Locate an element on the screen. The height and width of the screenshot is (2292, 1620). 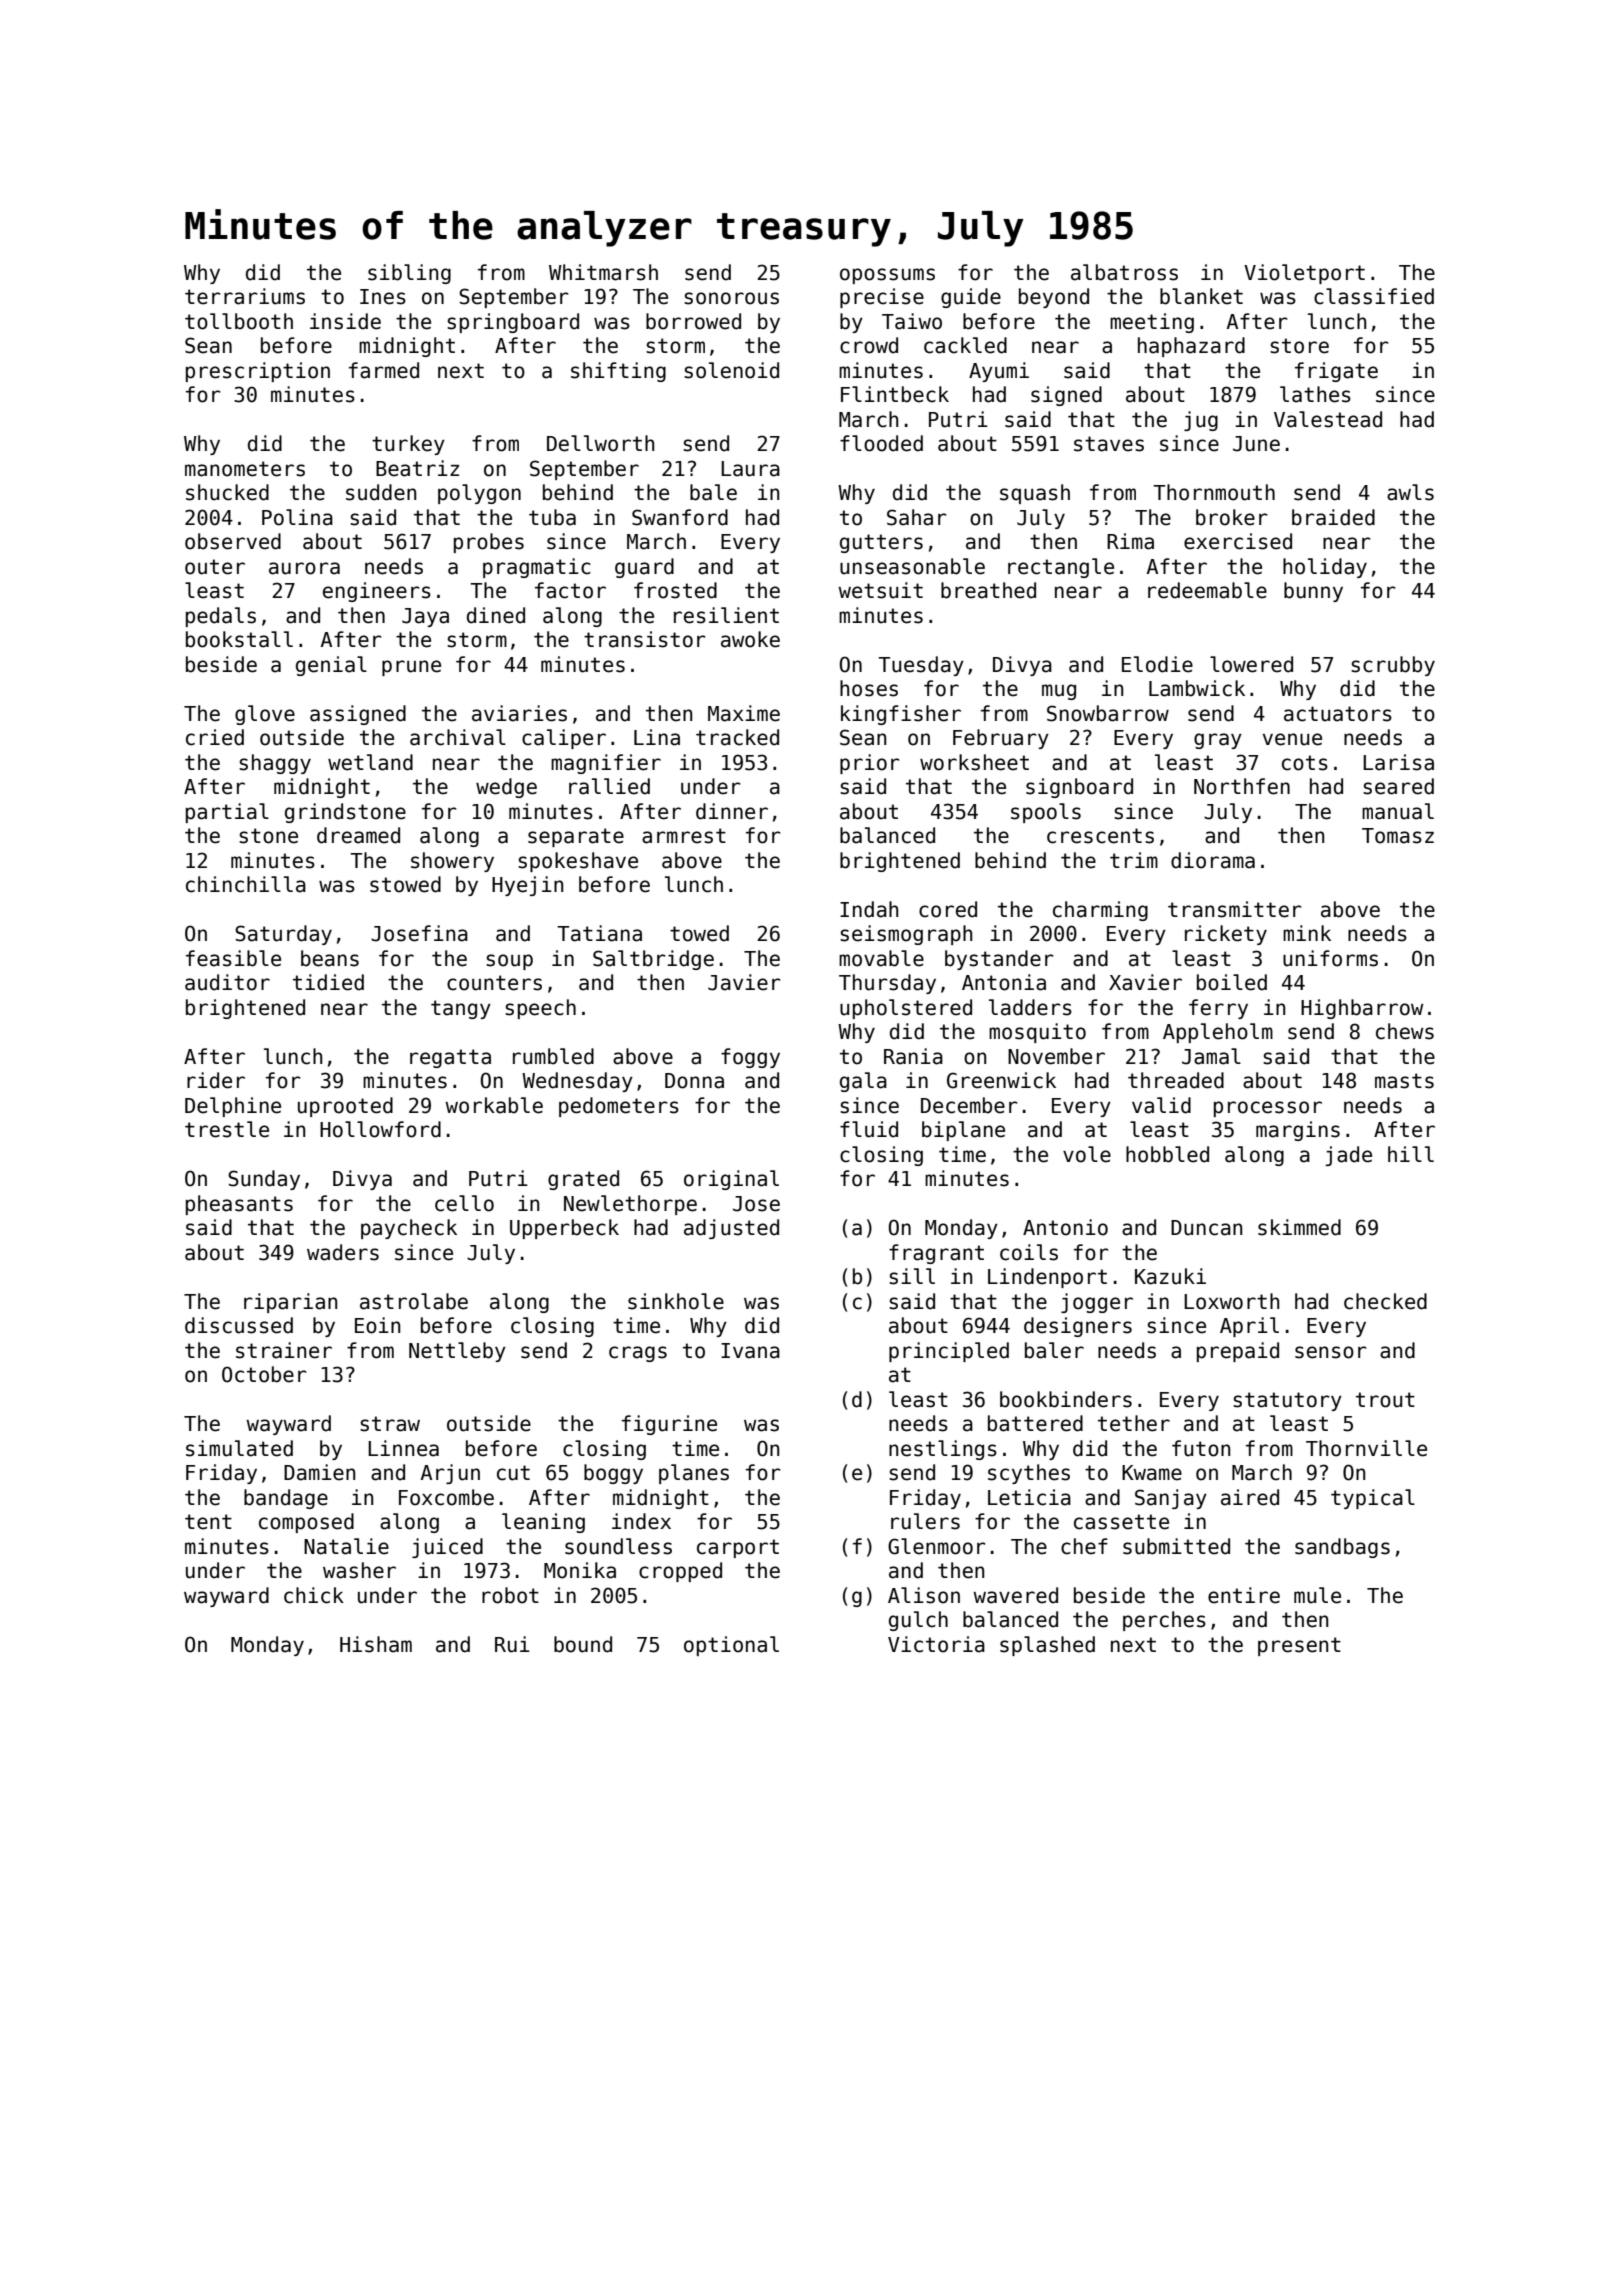
robot is located at coordinates (510, 1595).
